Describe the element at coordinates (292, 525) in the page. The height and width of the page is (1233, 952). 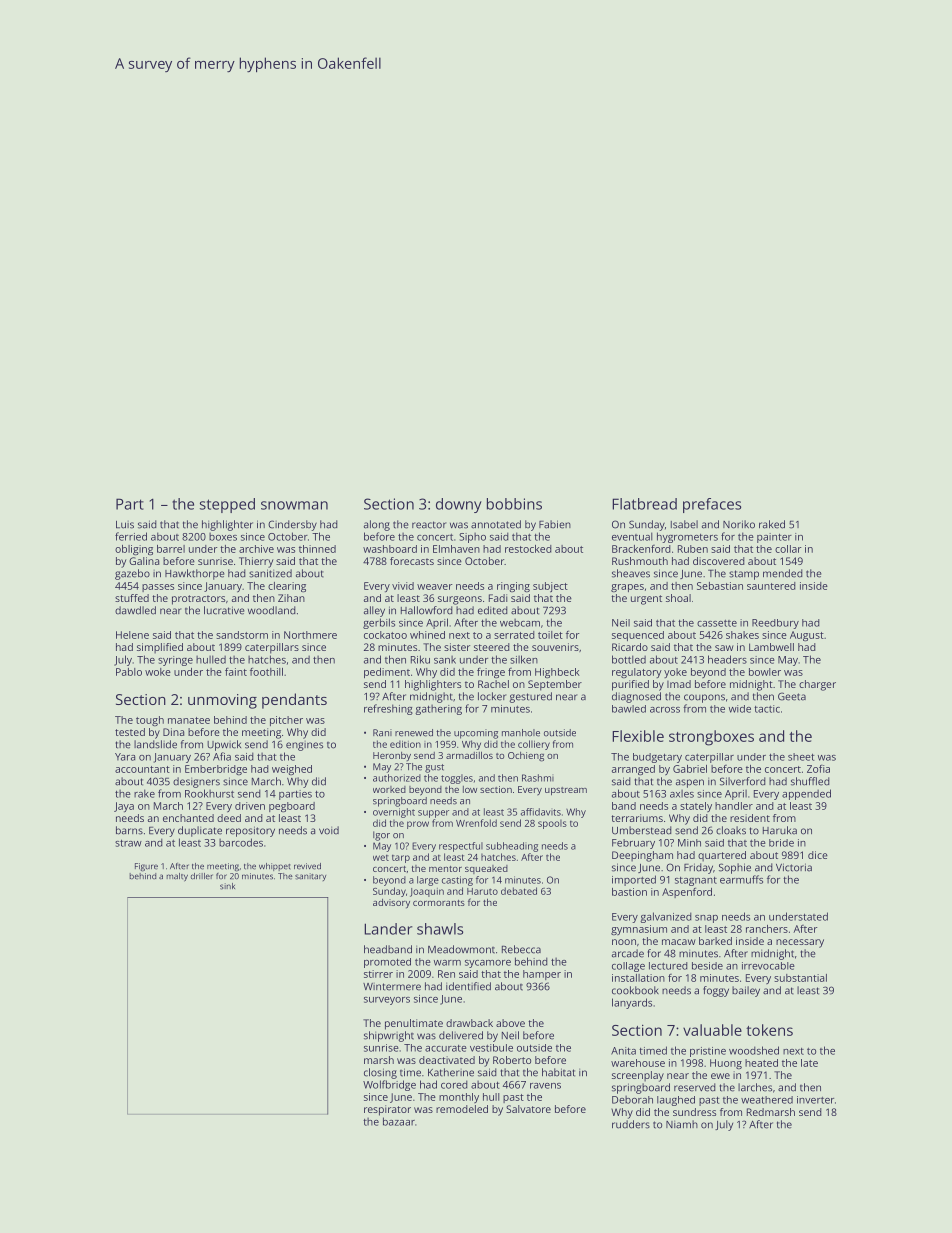
I see `Cindersby` at that location.
